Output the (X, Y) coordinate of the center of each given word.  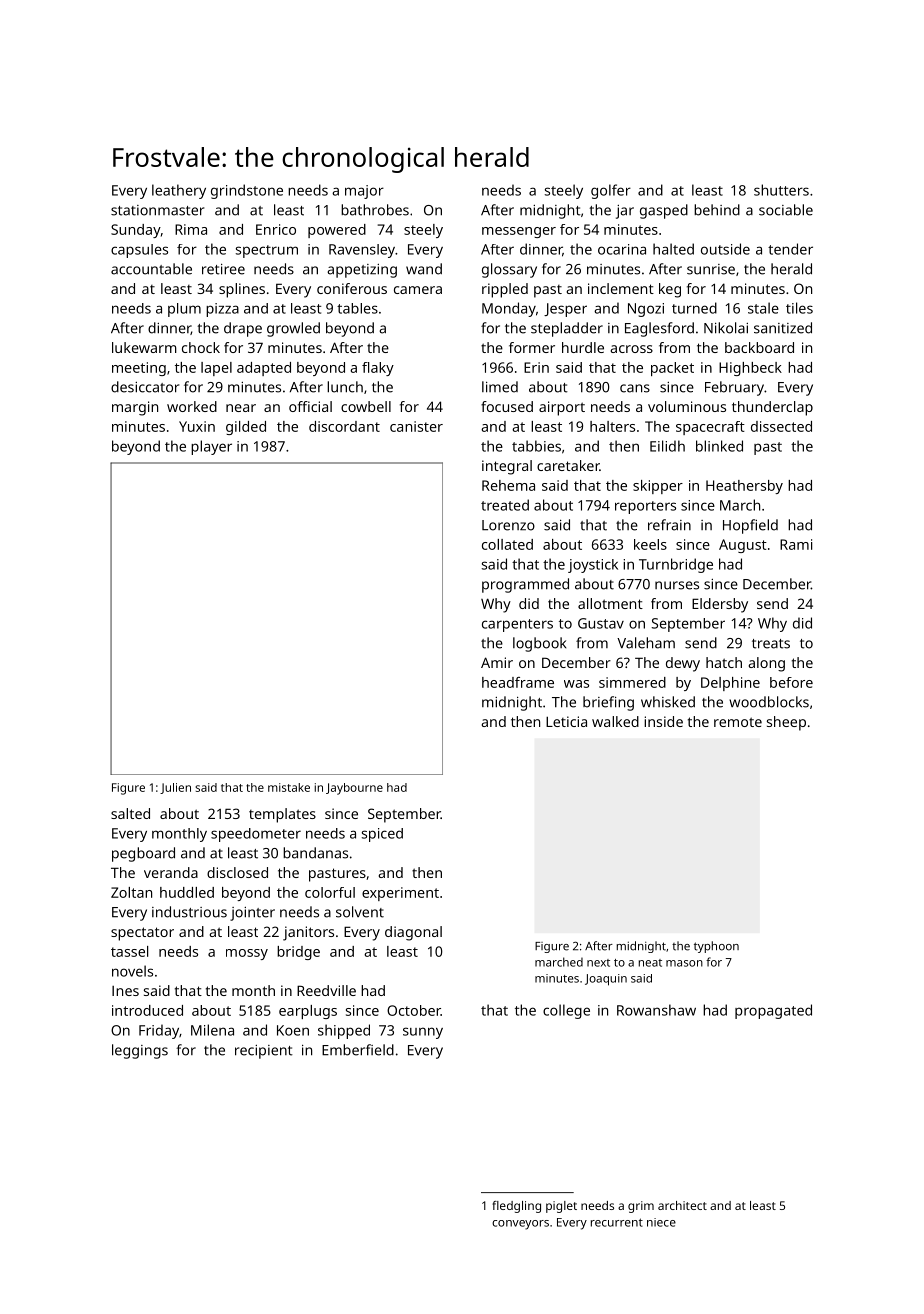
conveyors (520, 1225)
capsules (139, 251)
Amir (497, 662)
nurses (677, 585)
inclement (621, 288)
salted (130, 813)
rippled (505, 290)
